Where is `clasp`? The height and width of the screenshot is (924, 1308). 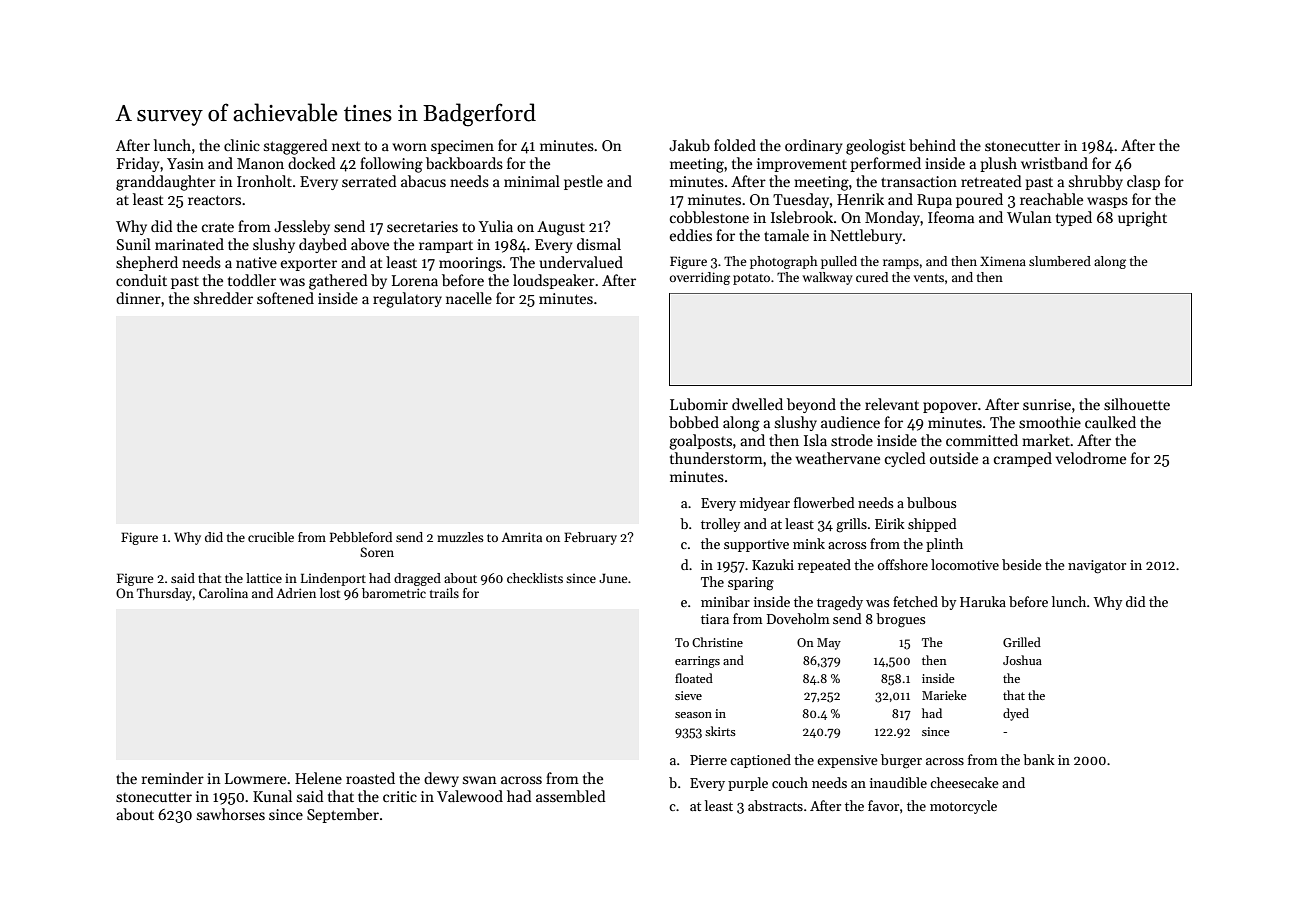 clasp is located at coordinates (1143, 182).
